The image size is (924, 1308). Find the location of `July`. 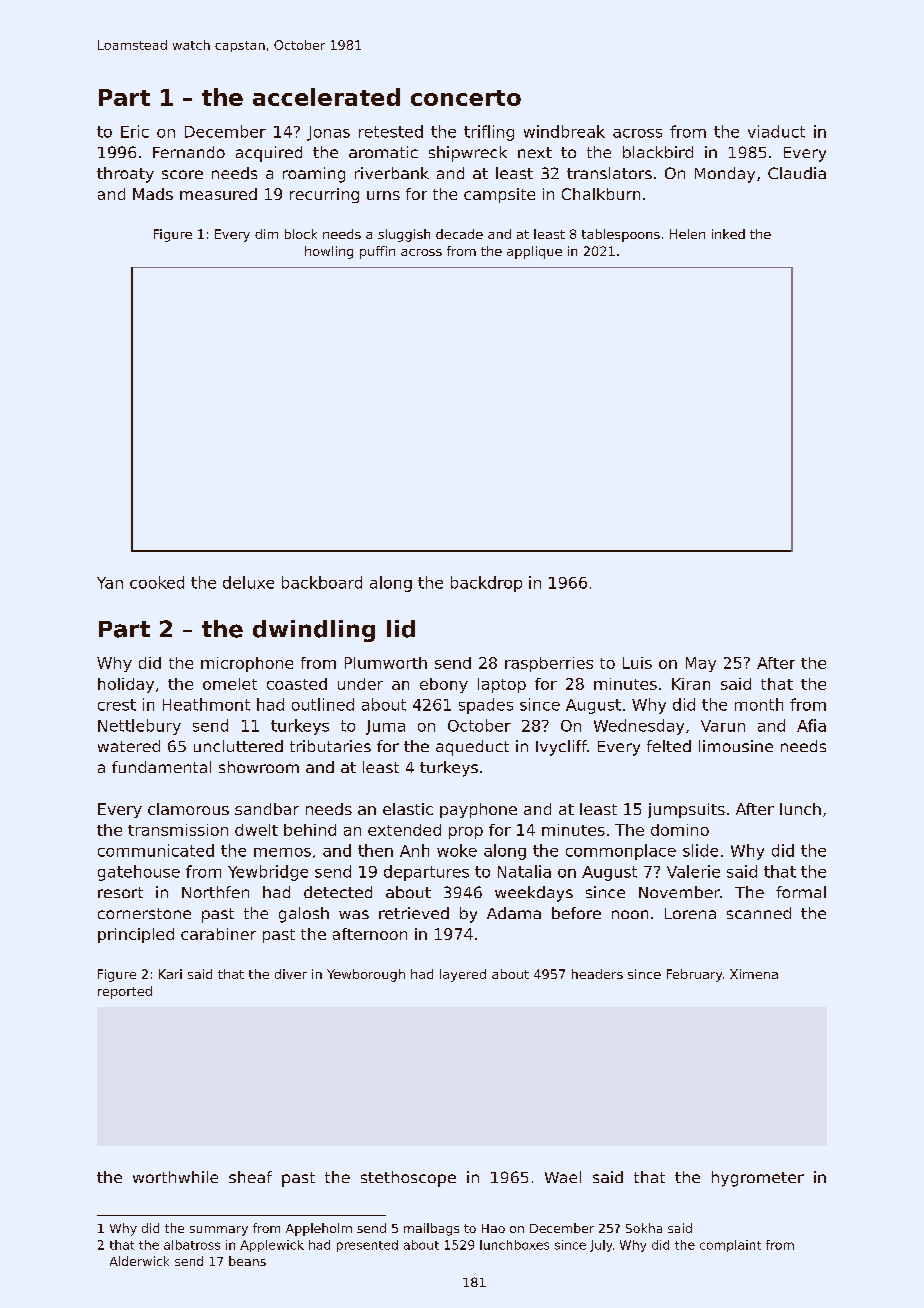

July is located at coordinates (601, 1246).
